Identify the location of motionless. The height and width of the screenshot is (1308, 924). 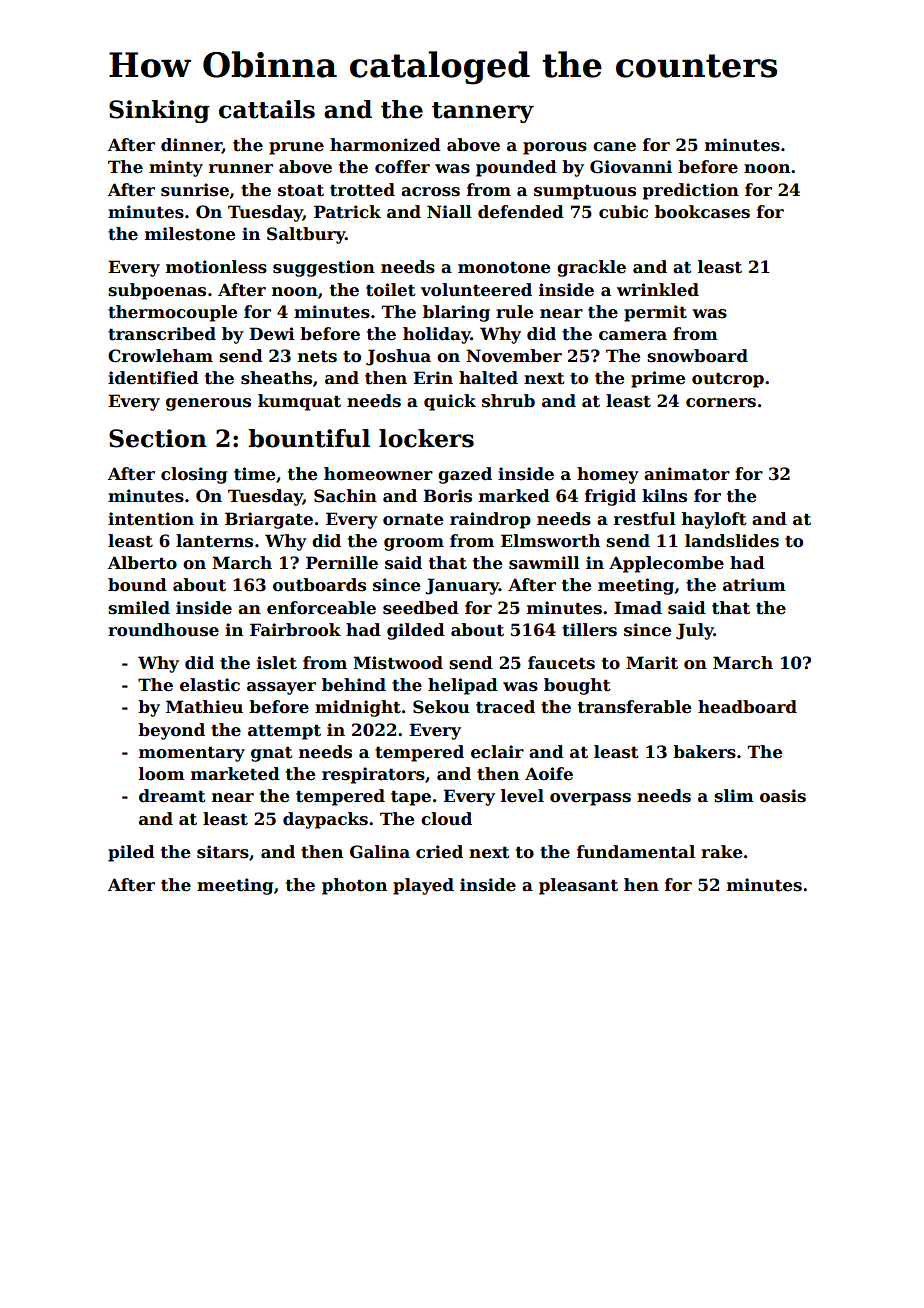
(216, 267).
